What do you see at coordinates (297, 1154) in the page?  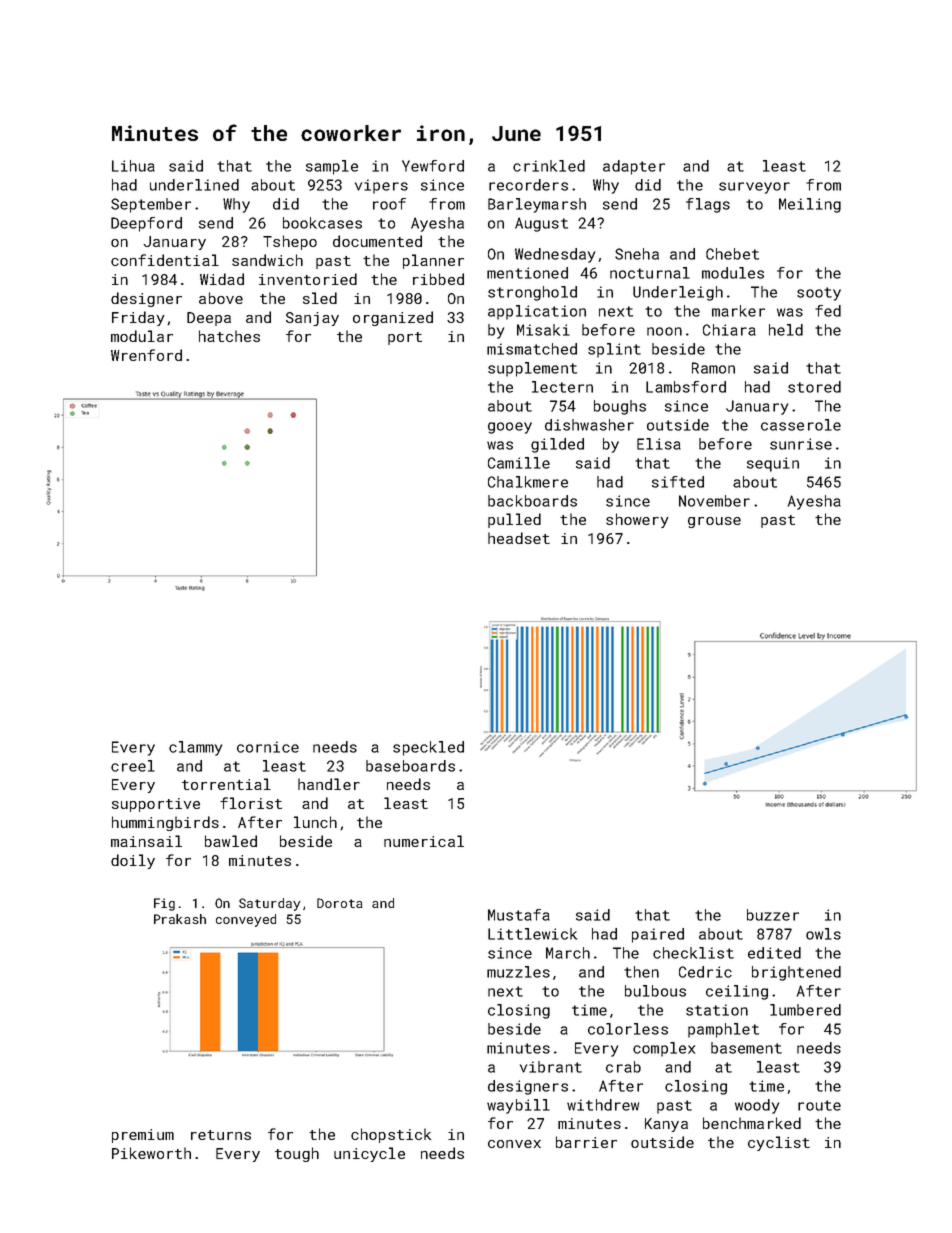 I see `tough` at bounding box center [297, 1154].
